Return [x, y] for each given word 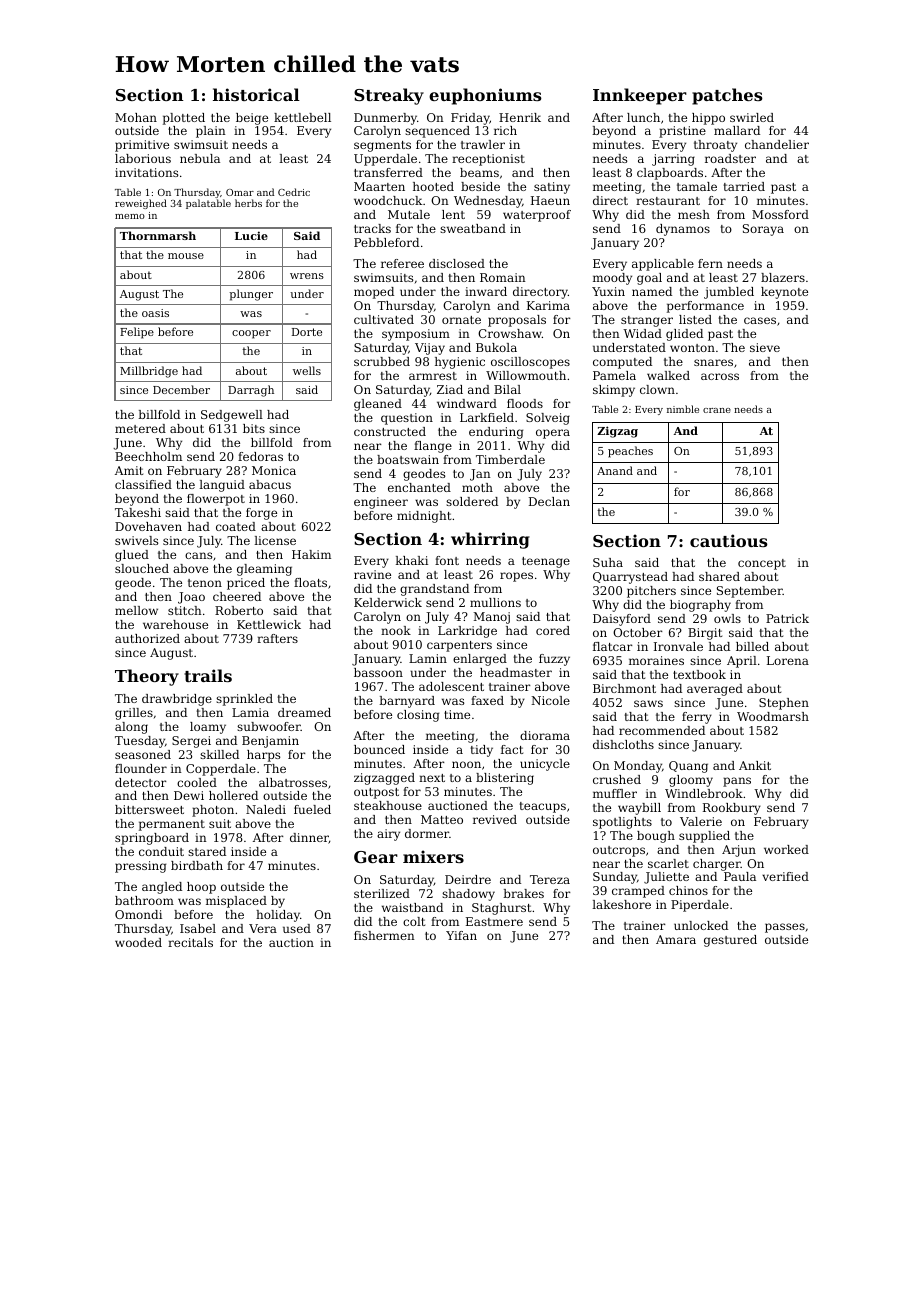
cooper [251, 334]
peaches [630, 452]
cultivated [384, 319]
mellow [136, 610]
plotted [184, 119]
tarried [744, 186]
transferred [388, 172]
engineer [381, 503]
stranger [647, 321]
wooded [138, 942]
